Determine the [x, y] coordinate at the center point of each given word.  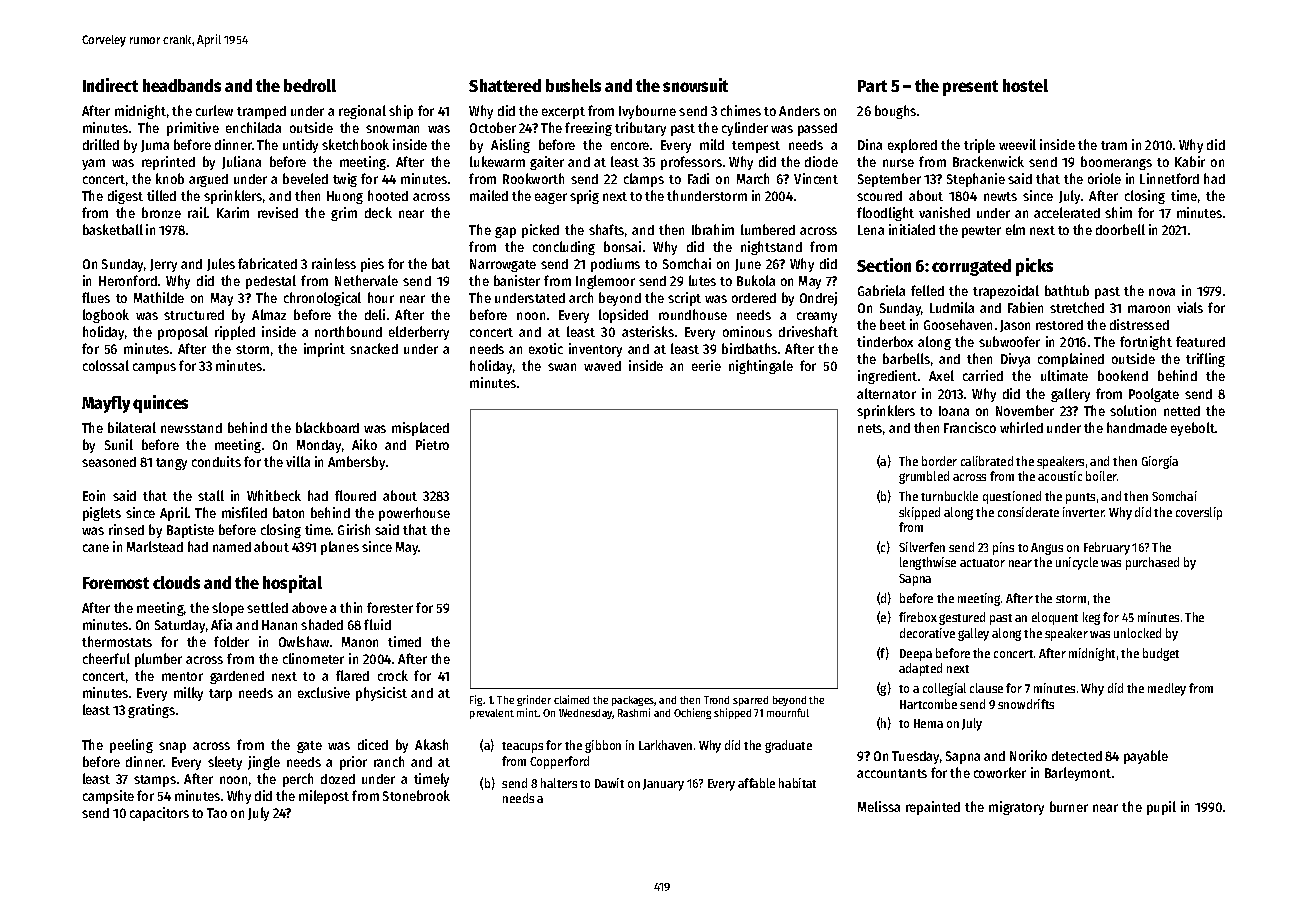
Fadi [698, 178]
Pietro [432, 444]
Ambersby [356, 463]
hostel [1025, 85]
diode [821, 161]
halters [559, 783]
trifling [1205, 360]
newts [1000, 196]
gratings [151, 711]
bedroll [310, 85]
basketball [113, 229]
